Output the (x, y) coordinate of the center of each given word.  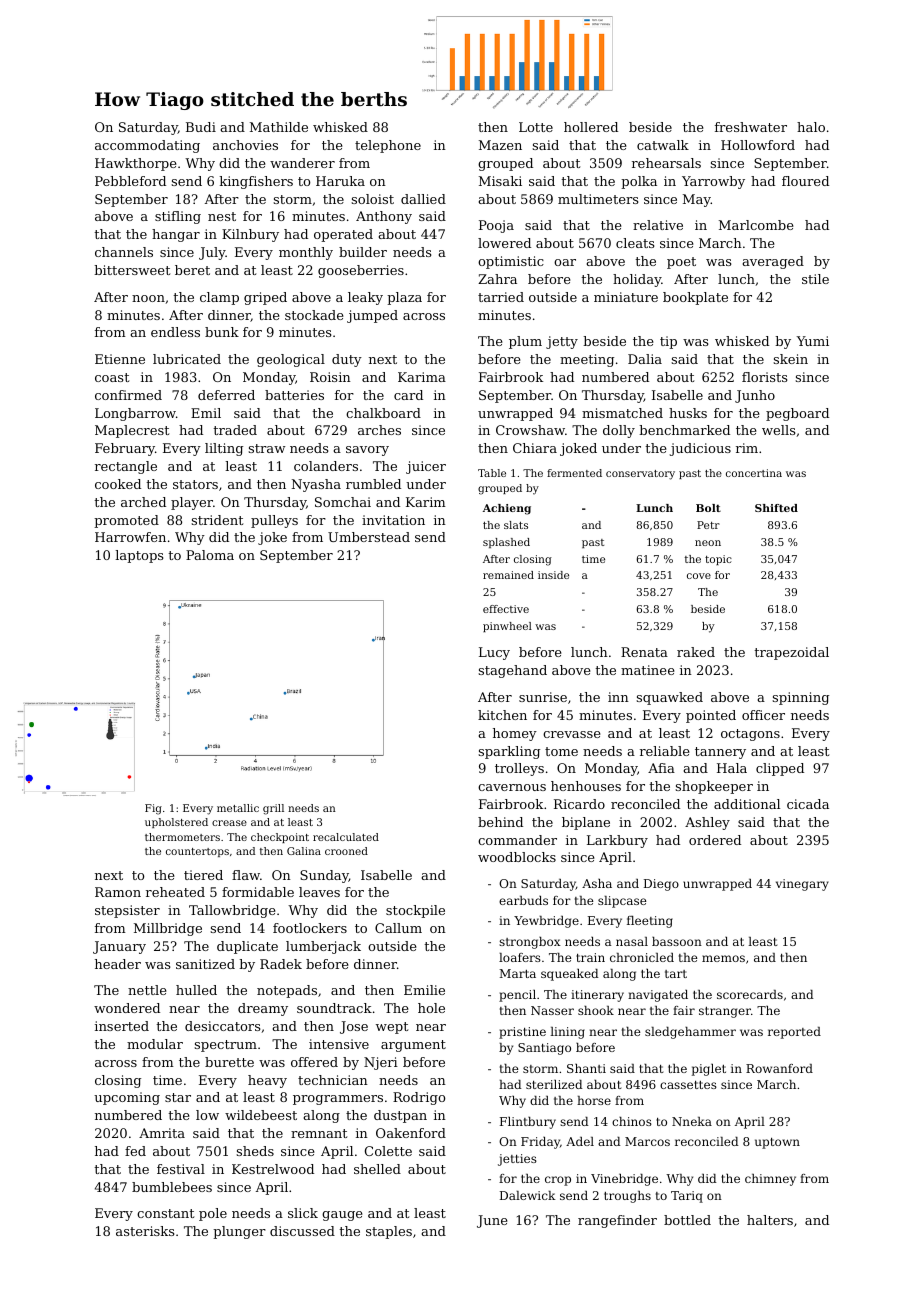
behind (500, 822)
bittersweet (132, 270)
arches (379, 430)
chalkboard (383, 413)
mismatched (622, 413)
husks (688, 413)
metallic (238, 808)
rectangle (126, 467)
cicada (808, 804)
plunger (239, 1232)
